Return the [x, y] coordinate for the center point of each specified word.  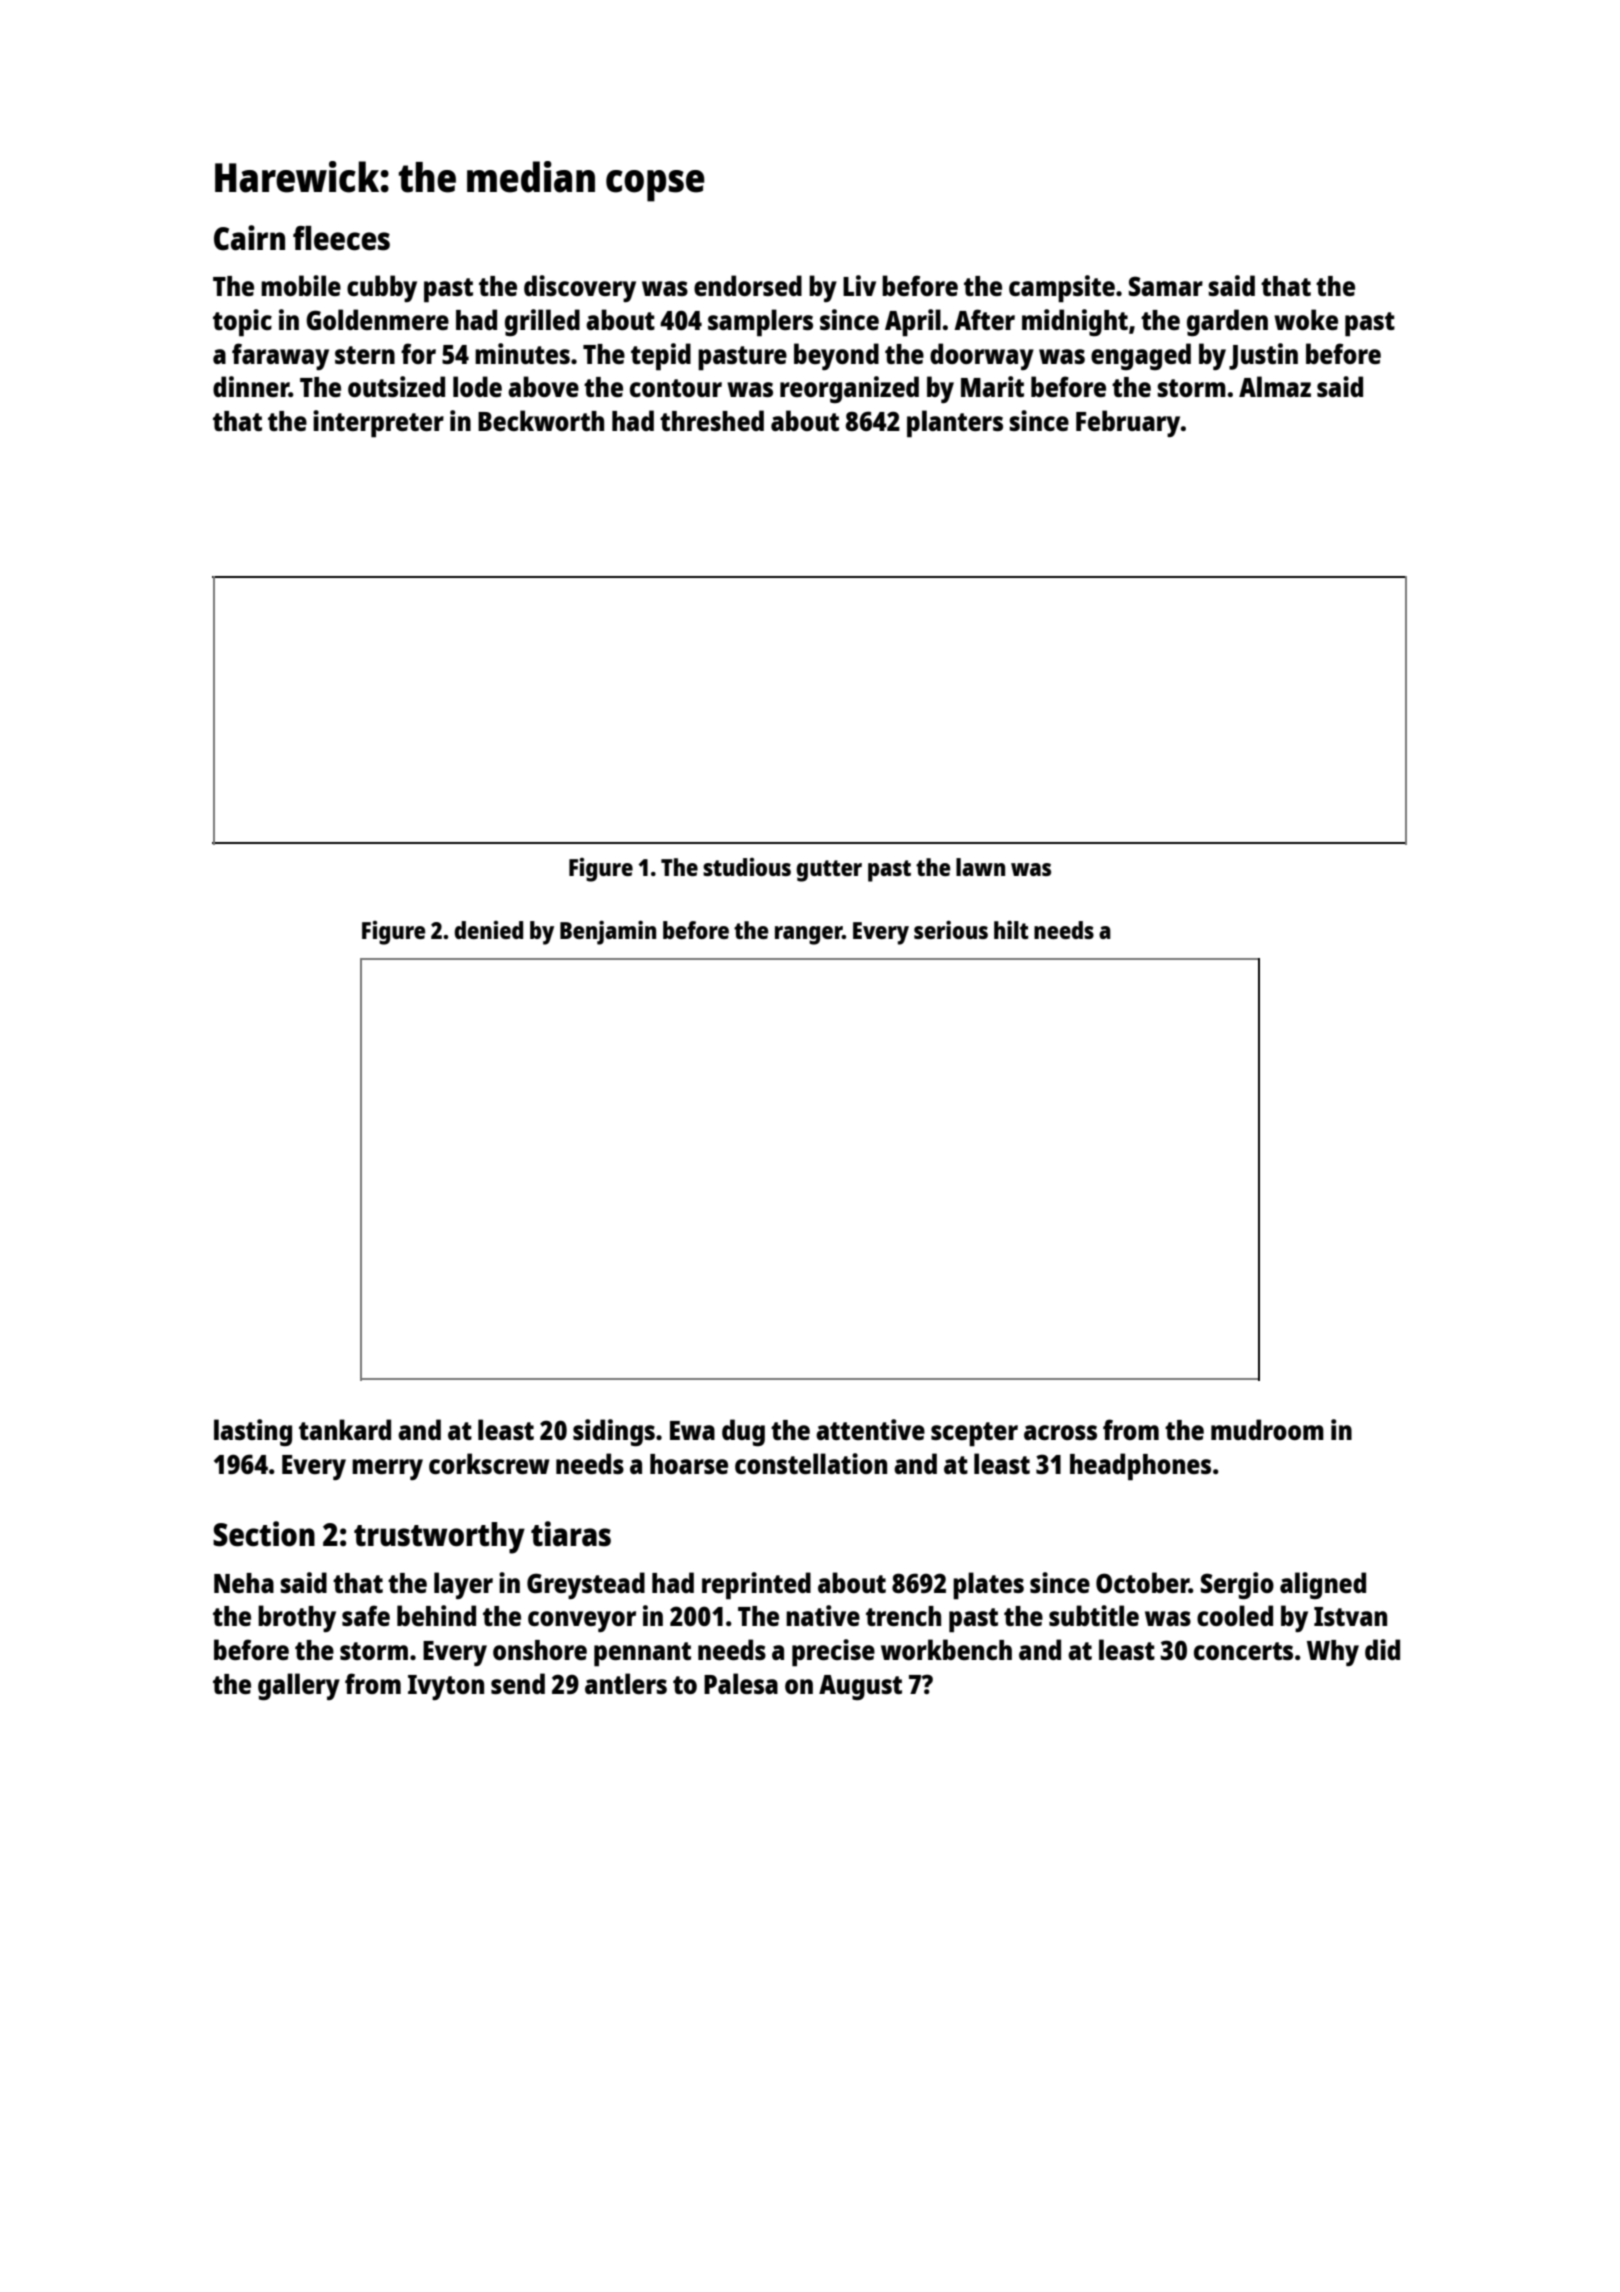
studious [747, 867]
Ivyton [446, 1687]
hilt [1011, 930]
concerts [1243, 1651]
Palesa [741, 1683]
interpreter [378, 424]
